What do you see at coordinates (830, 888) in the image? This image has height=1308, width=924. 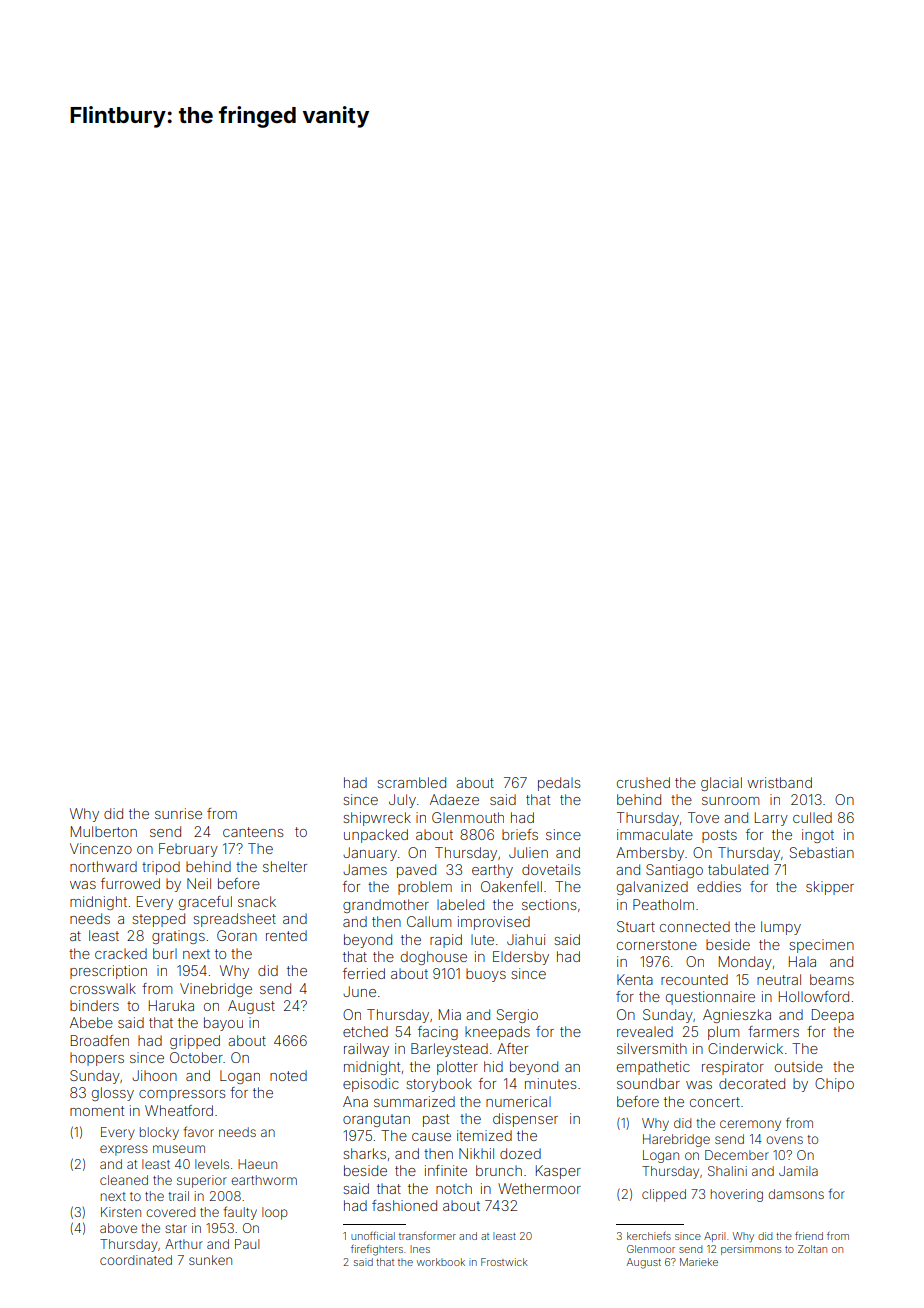 I see `skipper` at bounding box center [830, 888].
